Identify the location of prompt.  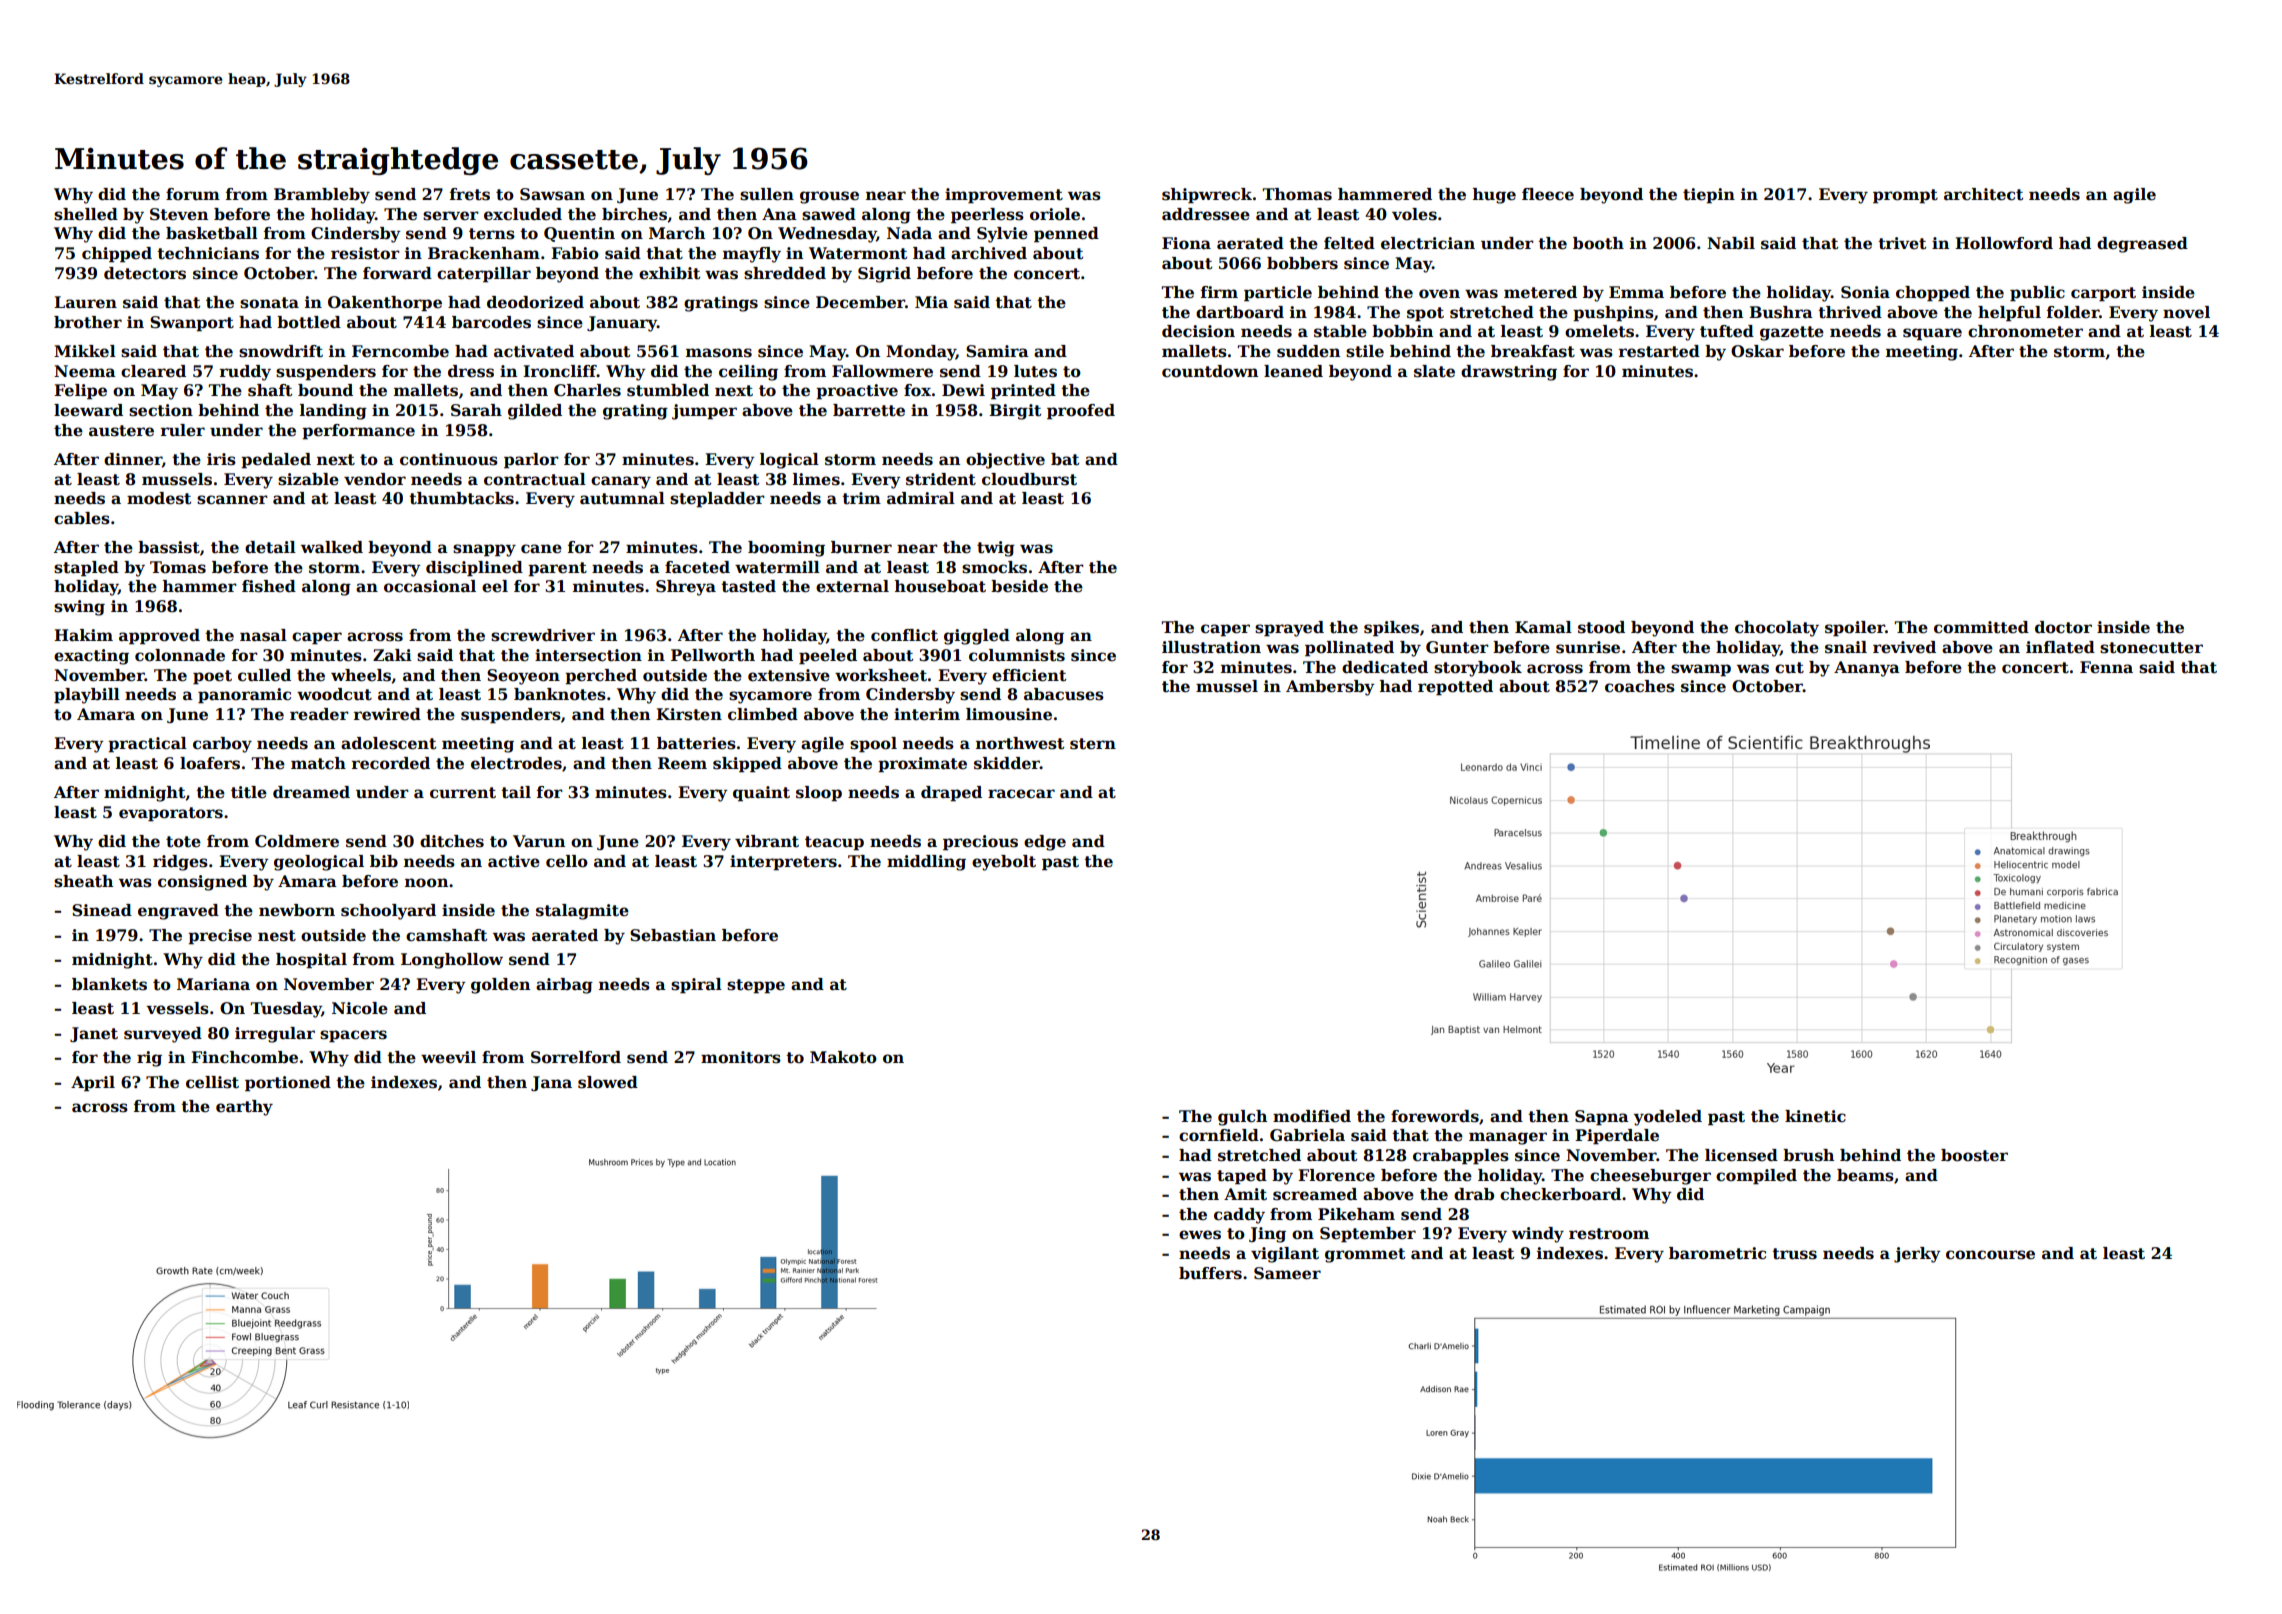
(1905, 196).
